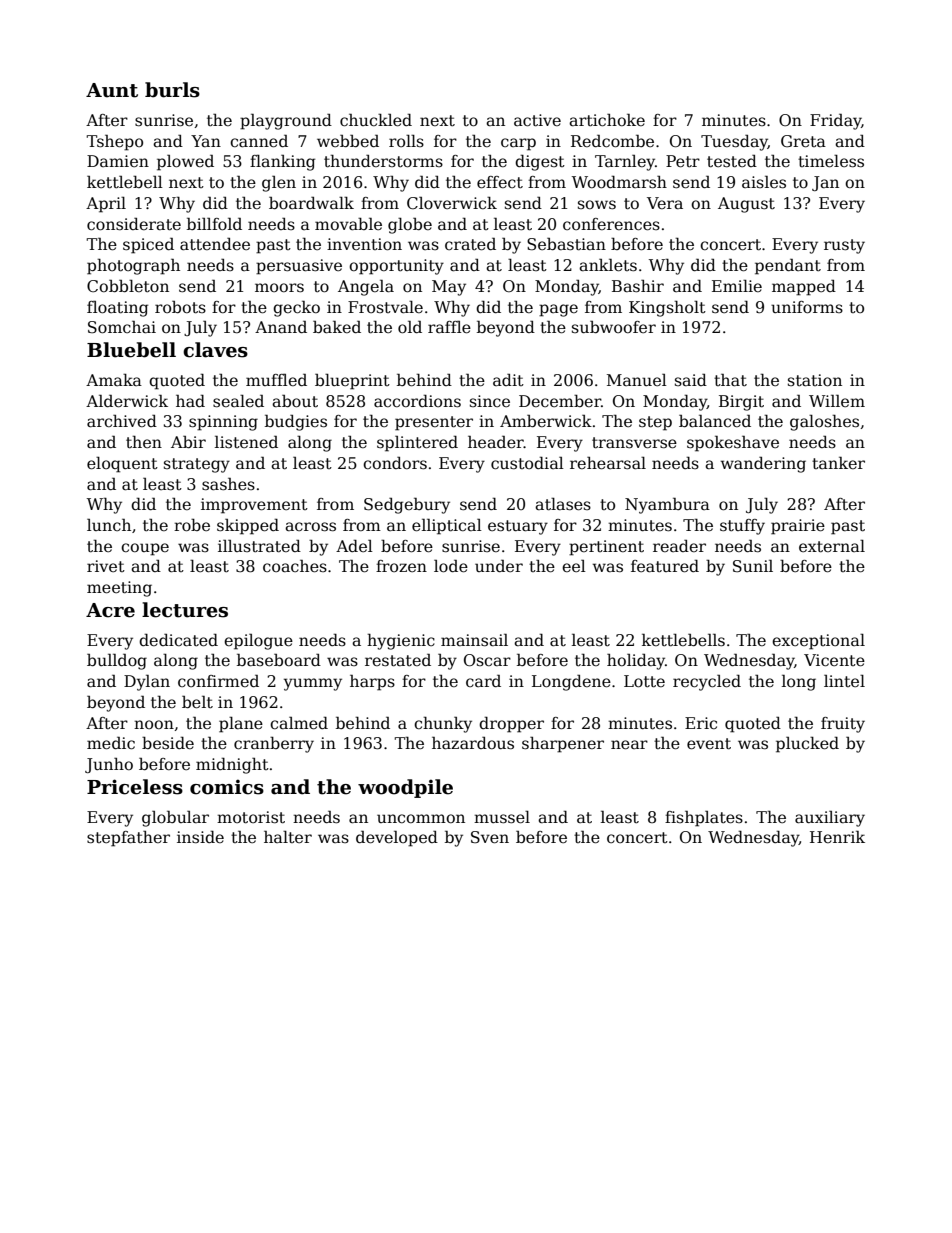  What do you see at coordinates (172, 90) in the screenshot?
I see `burls` at bounding box center [172, 90].
